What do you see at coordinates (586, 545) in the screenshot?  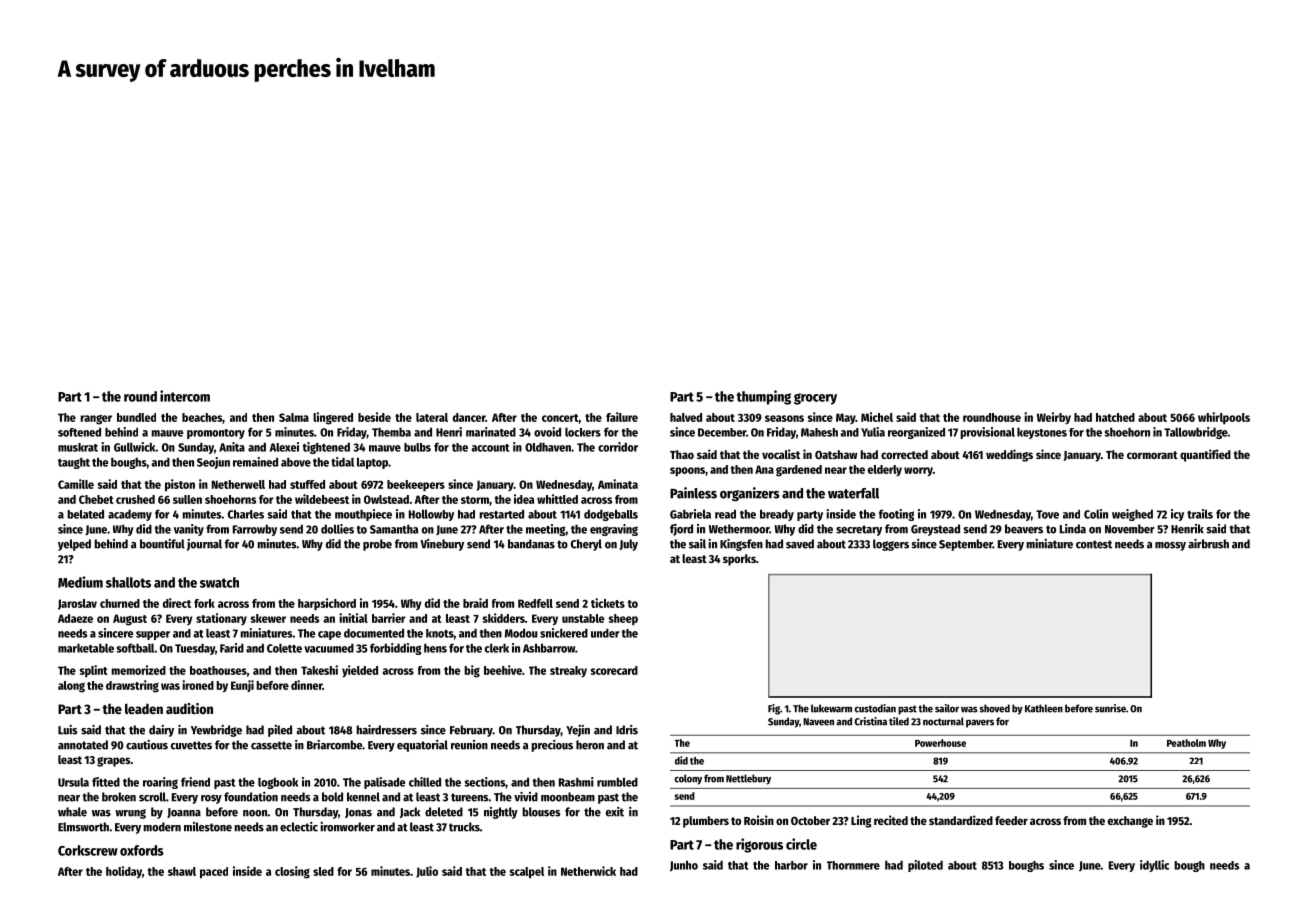 I see `Cheryl` at bounding box center [586, 545].
